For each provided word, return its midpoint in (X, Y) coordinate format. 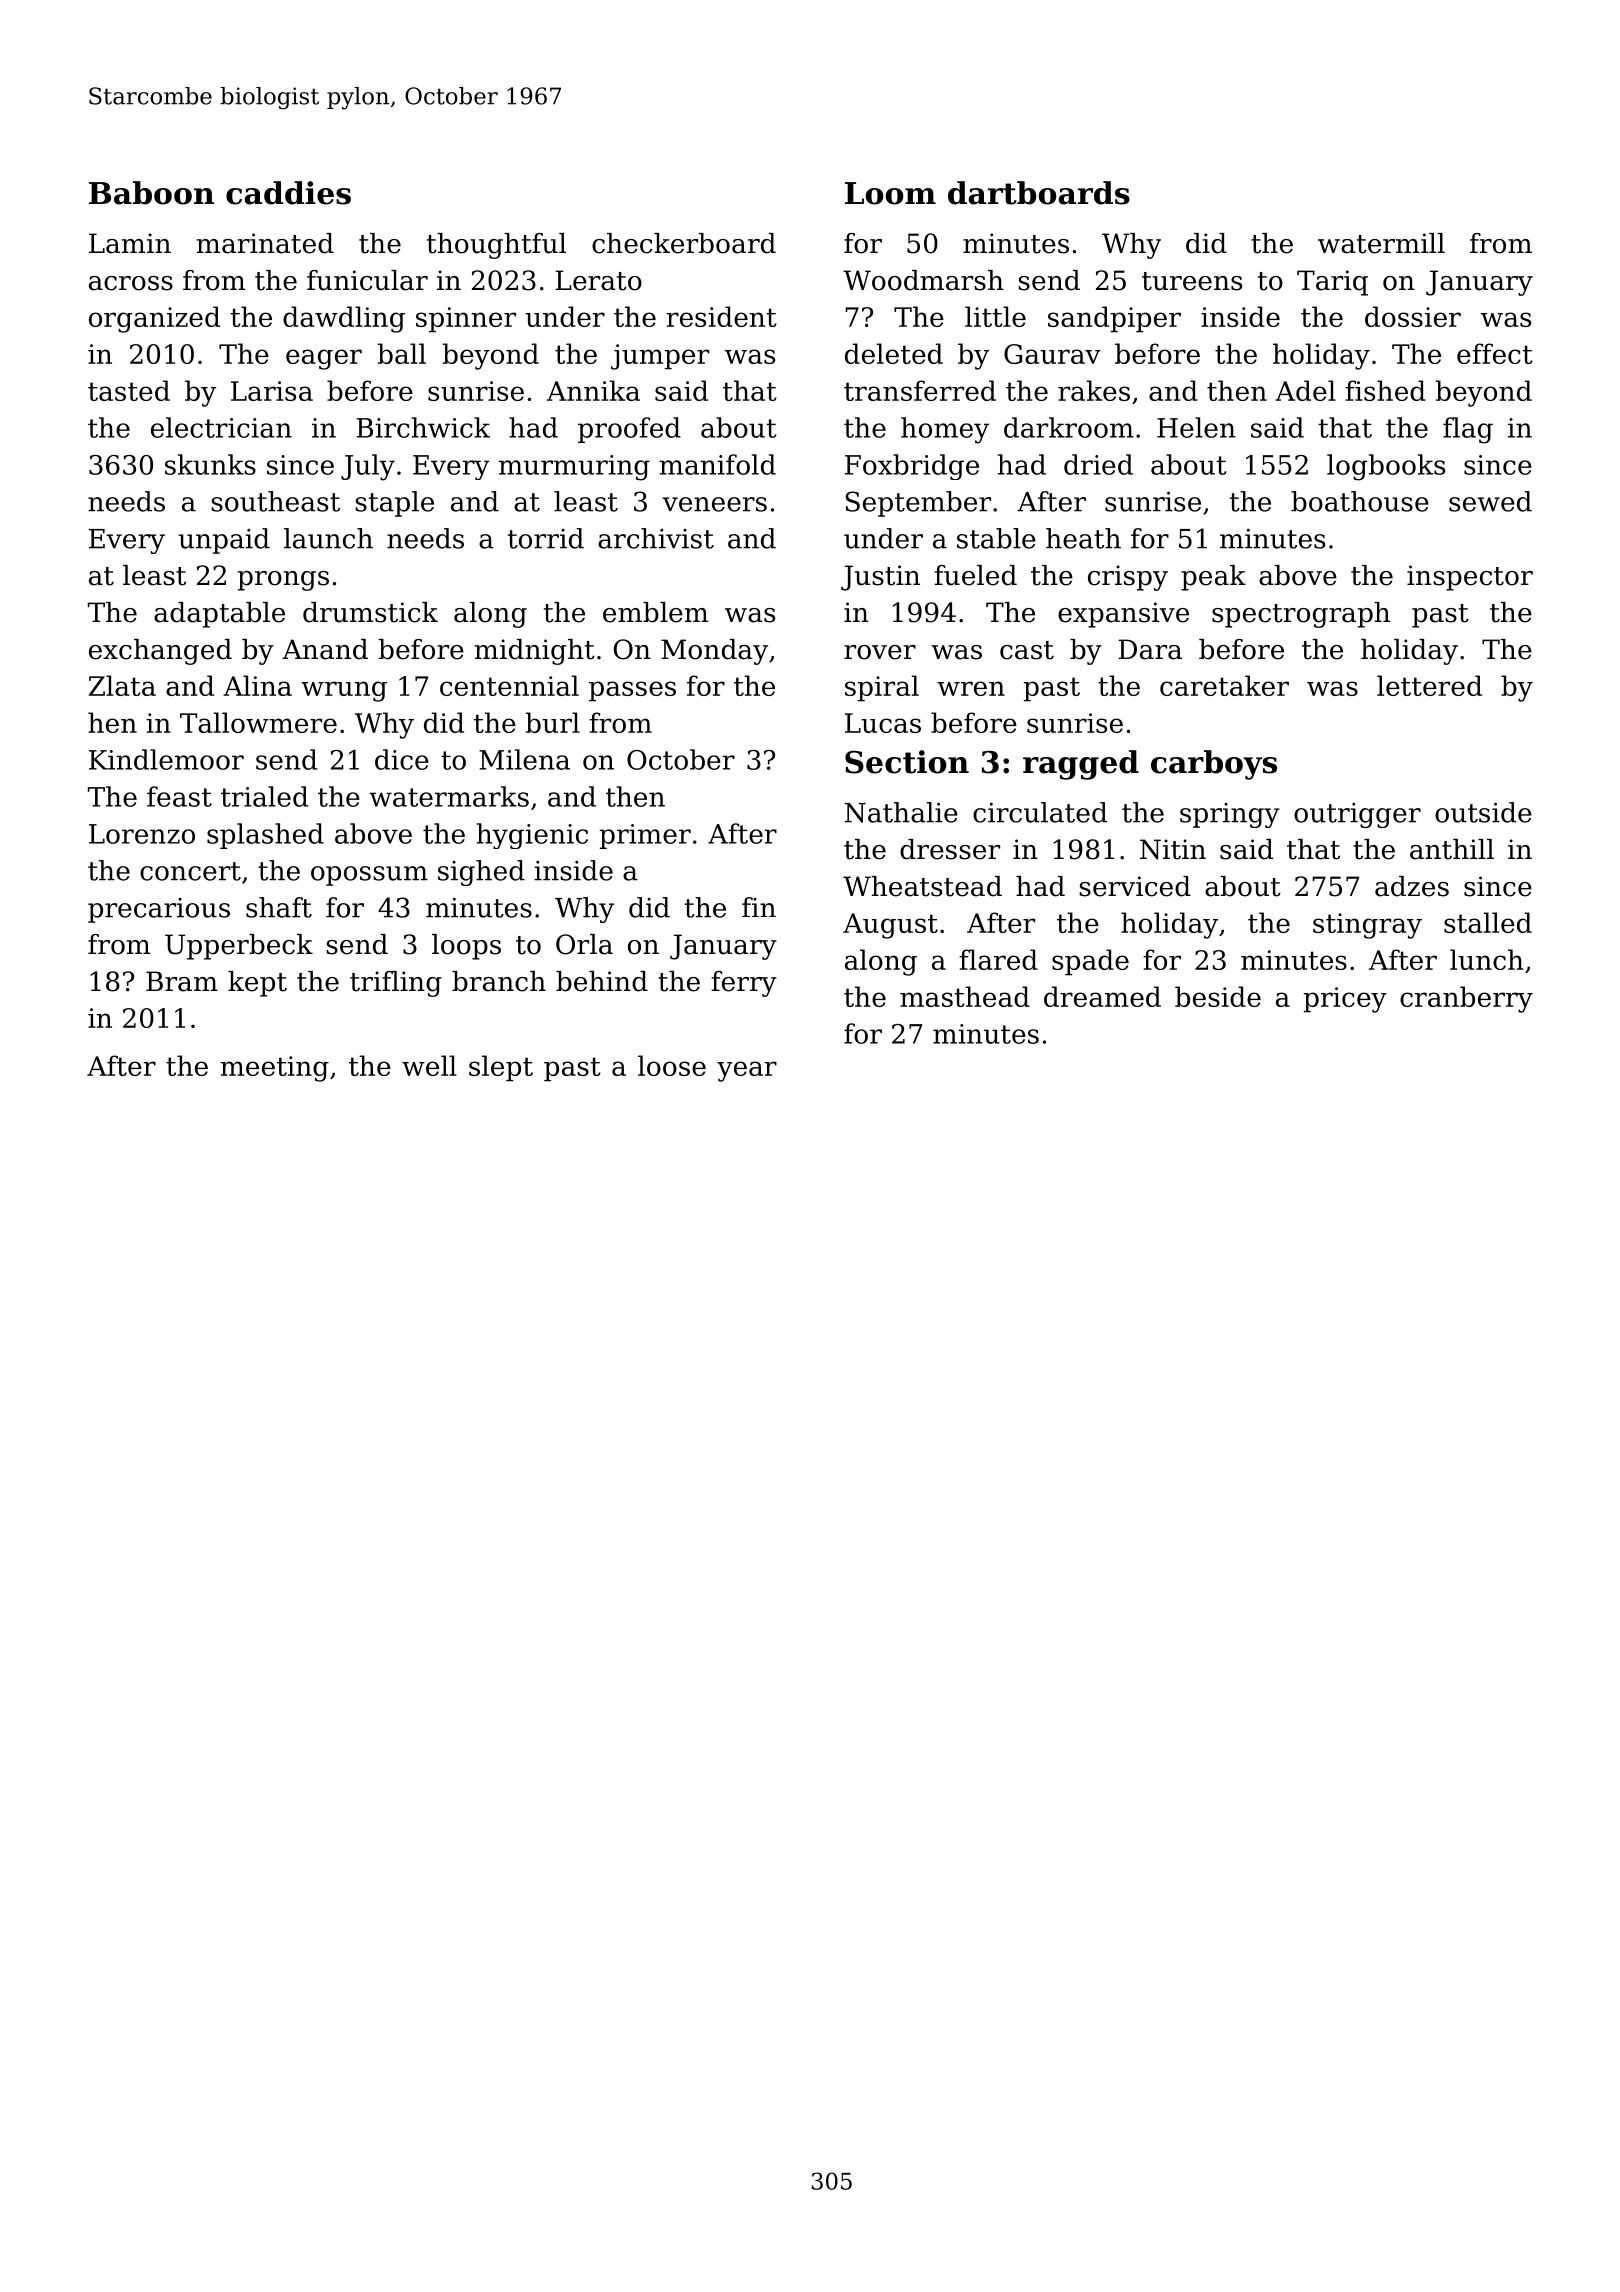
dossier (1413, 316)
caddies (288, 193)
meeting (274, 1069)
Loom (890, 193)
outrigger (1357, 815)
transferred (920, 390)
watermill (1381, 243)
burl (553, 722)
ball (402, 353)
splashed (265, 836)
